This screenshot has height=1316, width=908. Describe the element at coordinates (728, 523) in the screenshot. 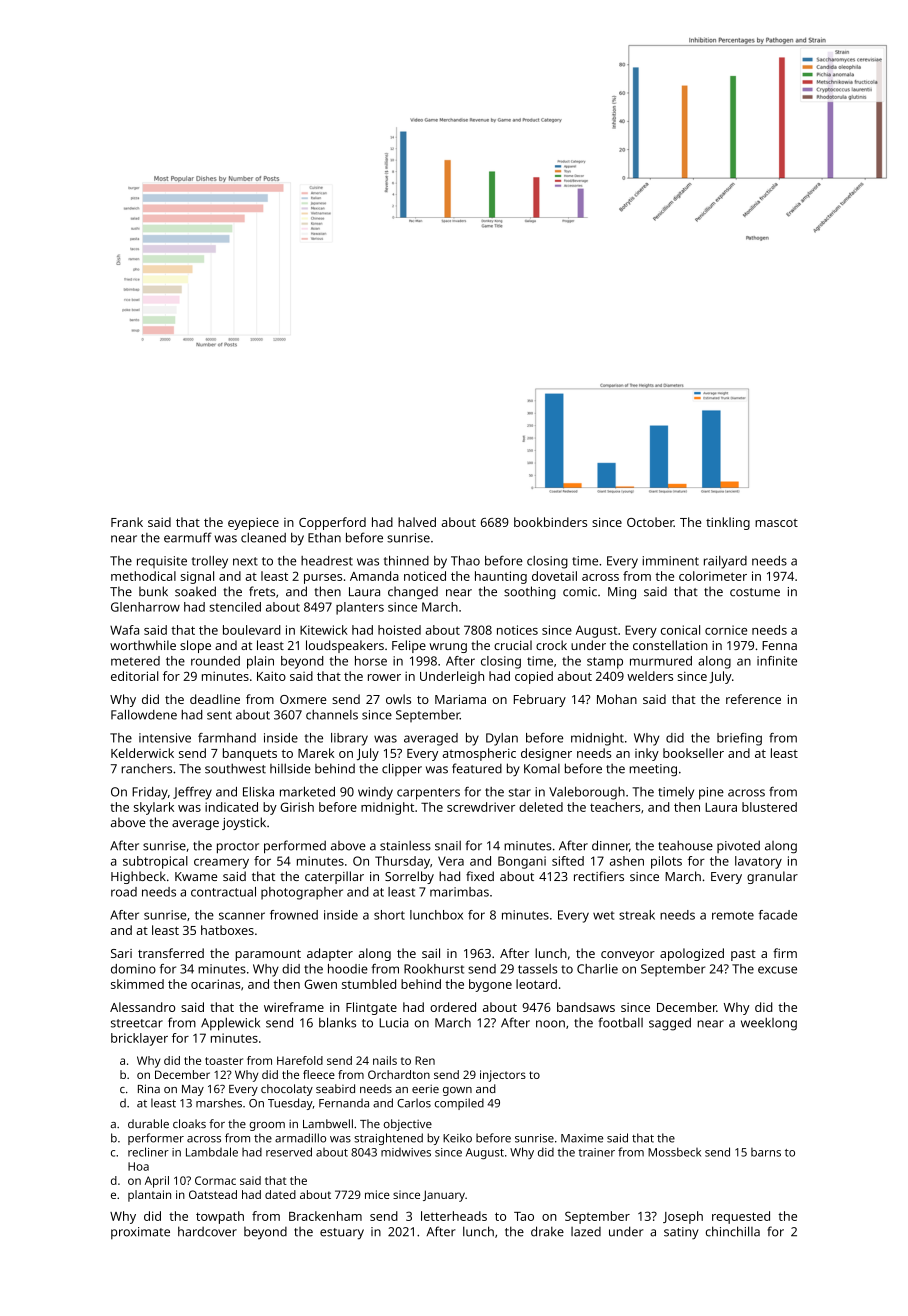

I see `tinkling` at that location.
